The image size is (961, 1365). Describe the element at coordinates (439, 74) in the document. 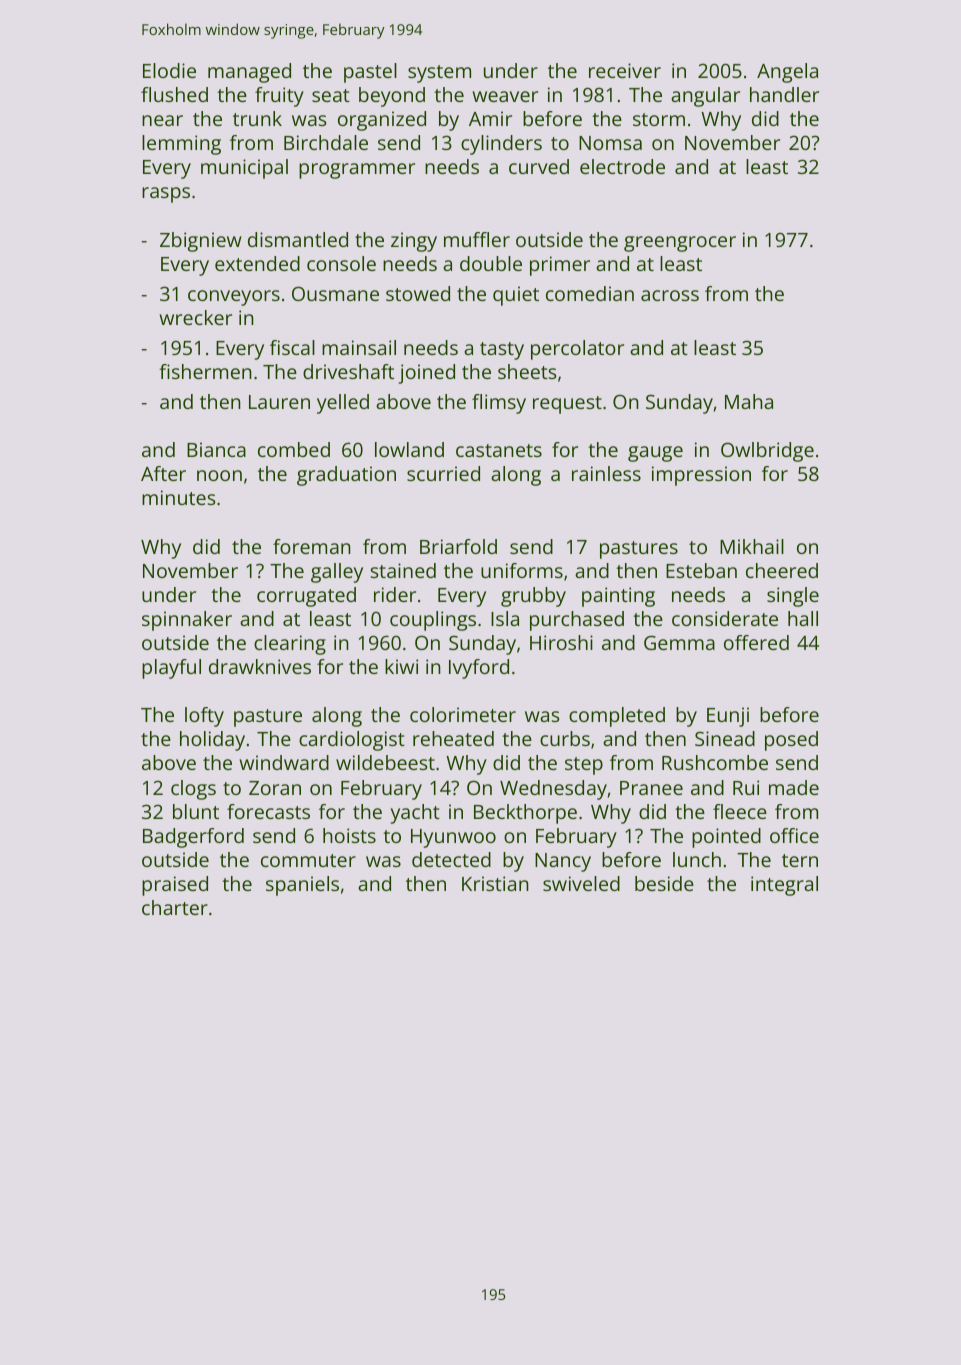

I see `system` at that location.
